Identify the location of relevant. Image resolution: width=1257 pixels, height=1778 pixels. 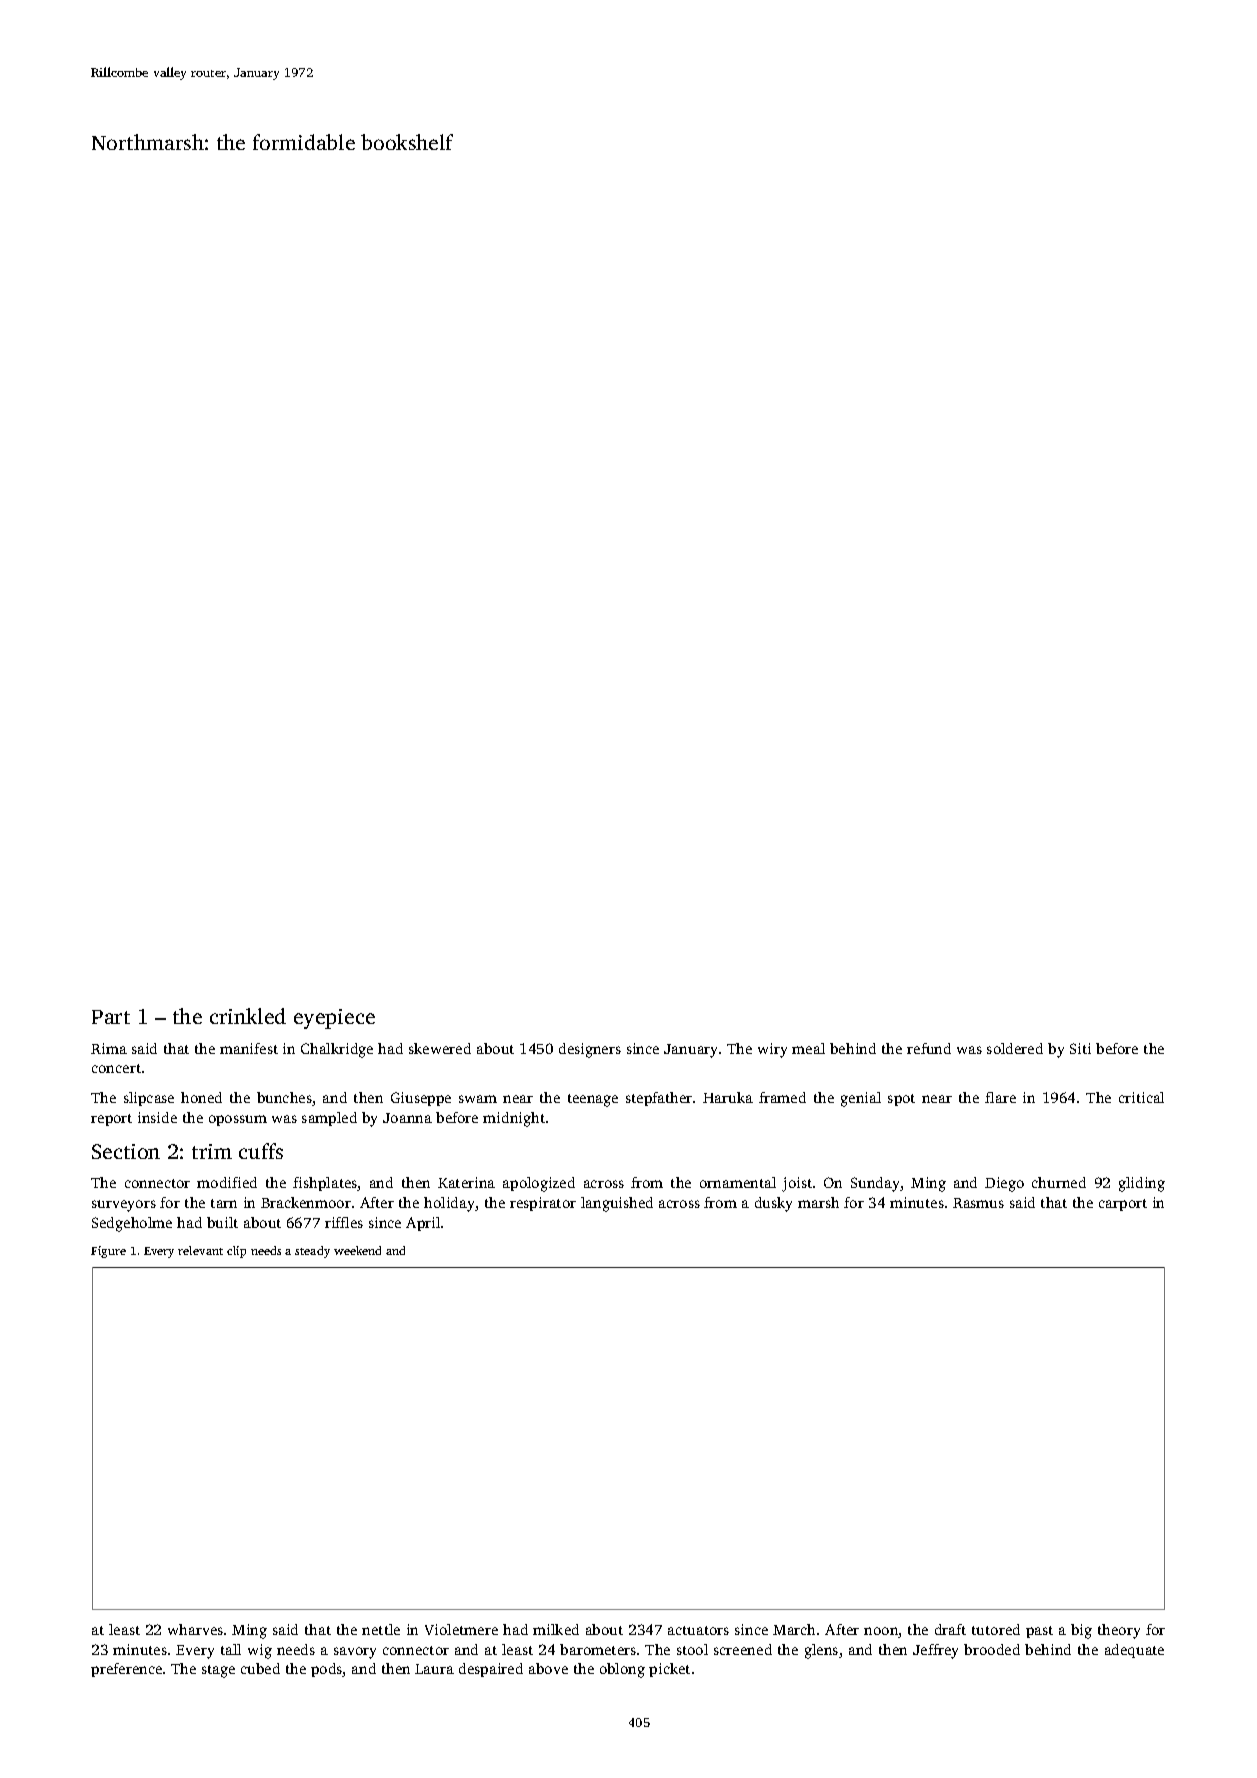
(200, 1250).
